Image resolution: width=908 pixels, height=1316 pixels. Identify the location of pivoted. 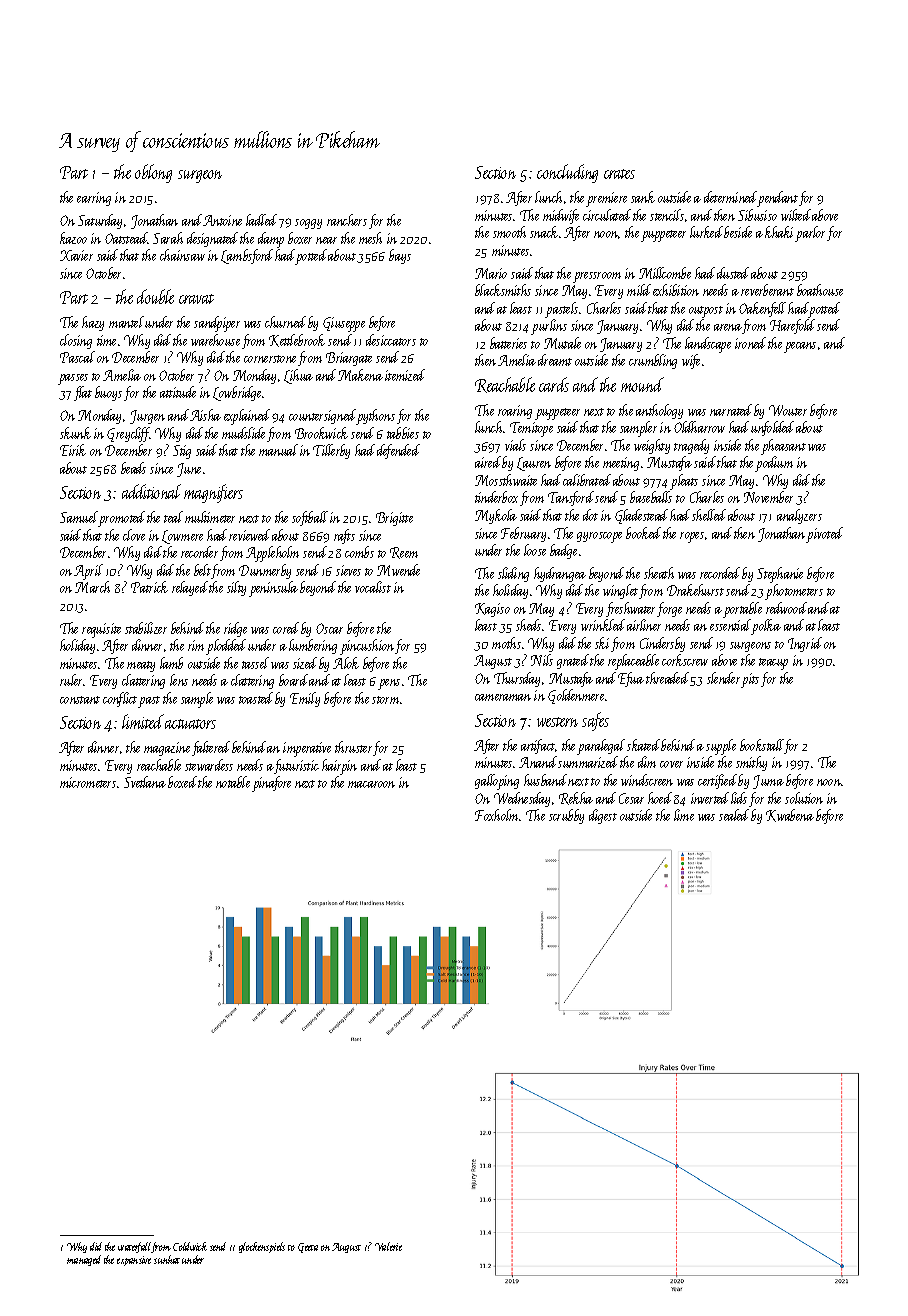
(825, 535).
